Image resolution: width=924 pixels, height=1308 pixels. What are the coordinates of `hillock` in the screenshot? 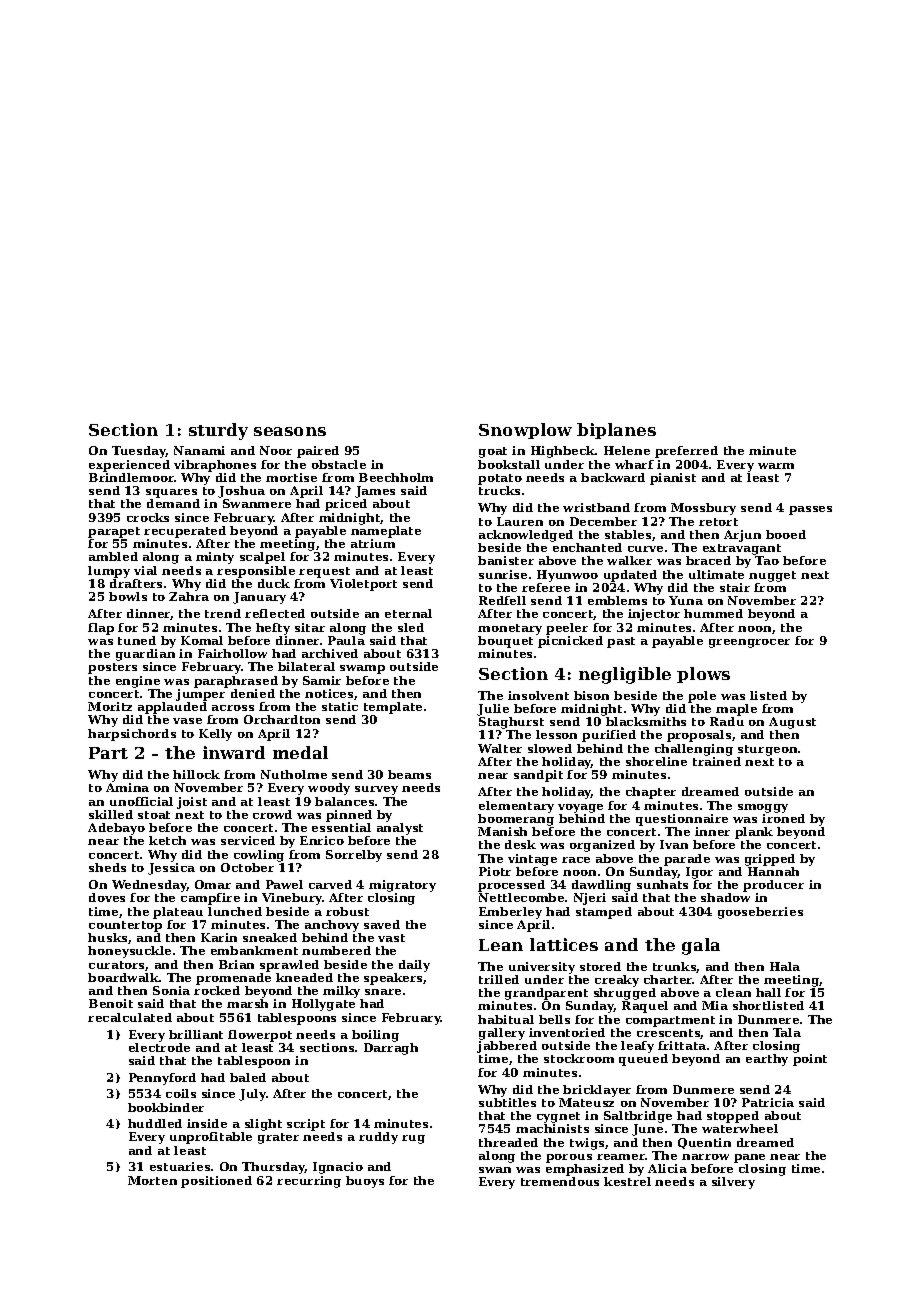 It's located at (196, 774).
